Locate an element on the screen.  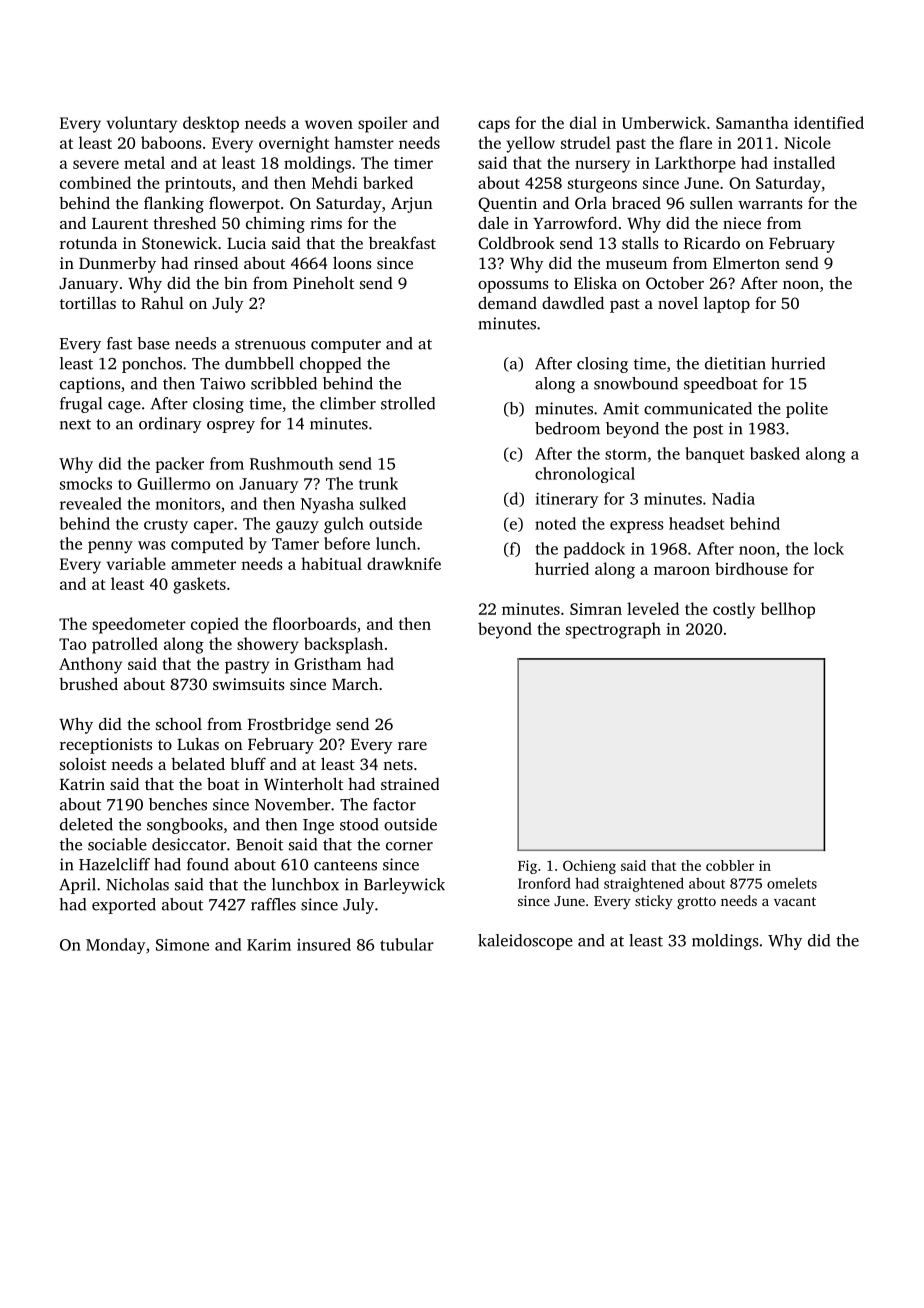
braced is located at coordinates (636, 203).
